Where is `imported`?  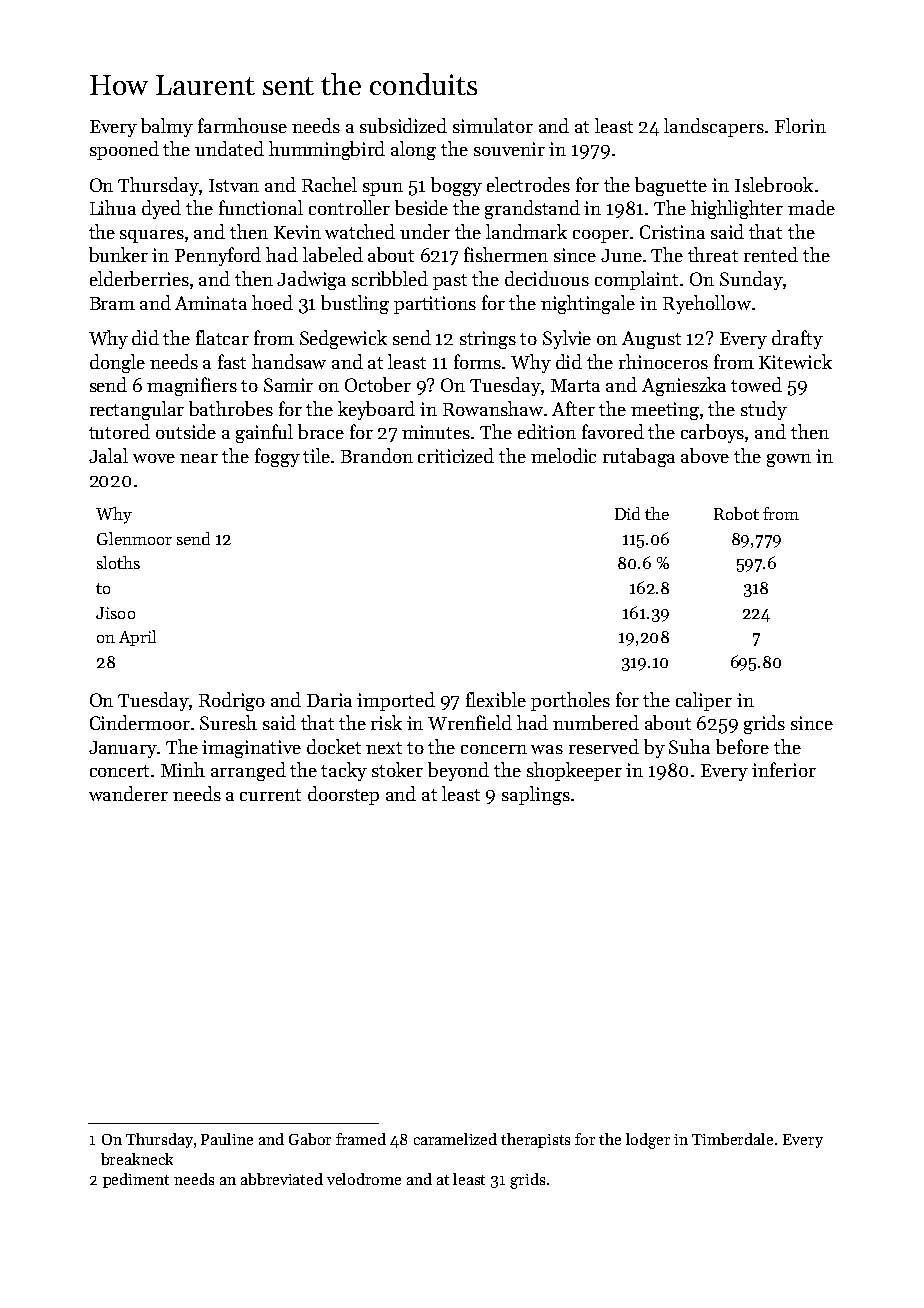 imported is located at coordinates (396, 701).
